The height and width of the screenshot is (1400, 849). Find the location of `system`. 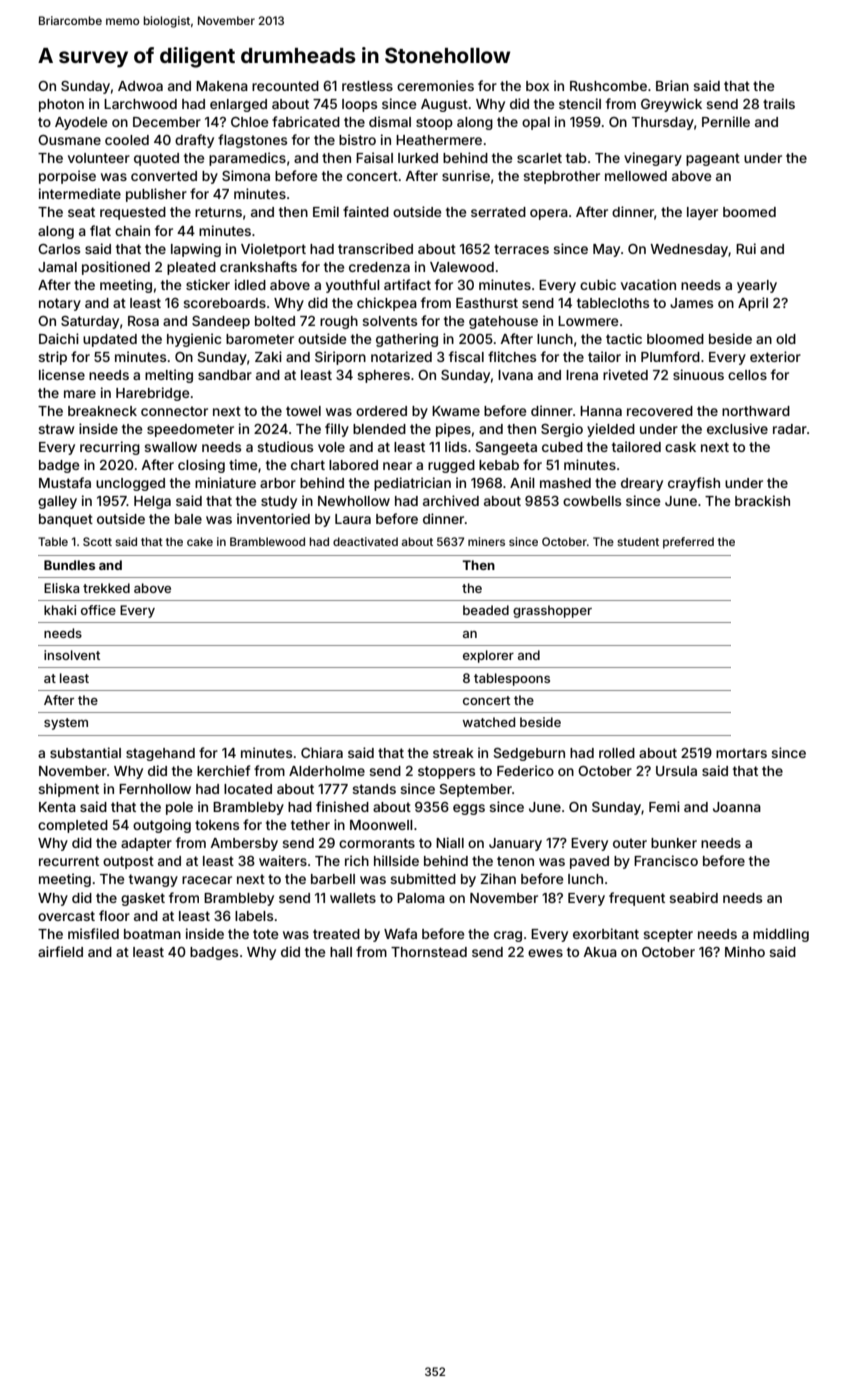

system is located at coordinates (66, 724).
